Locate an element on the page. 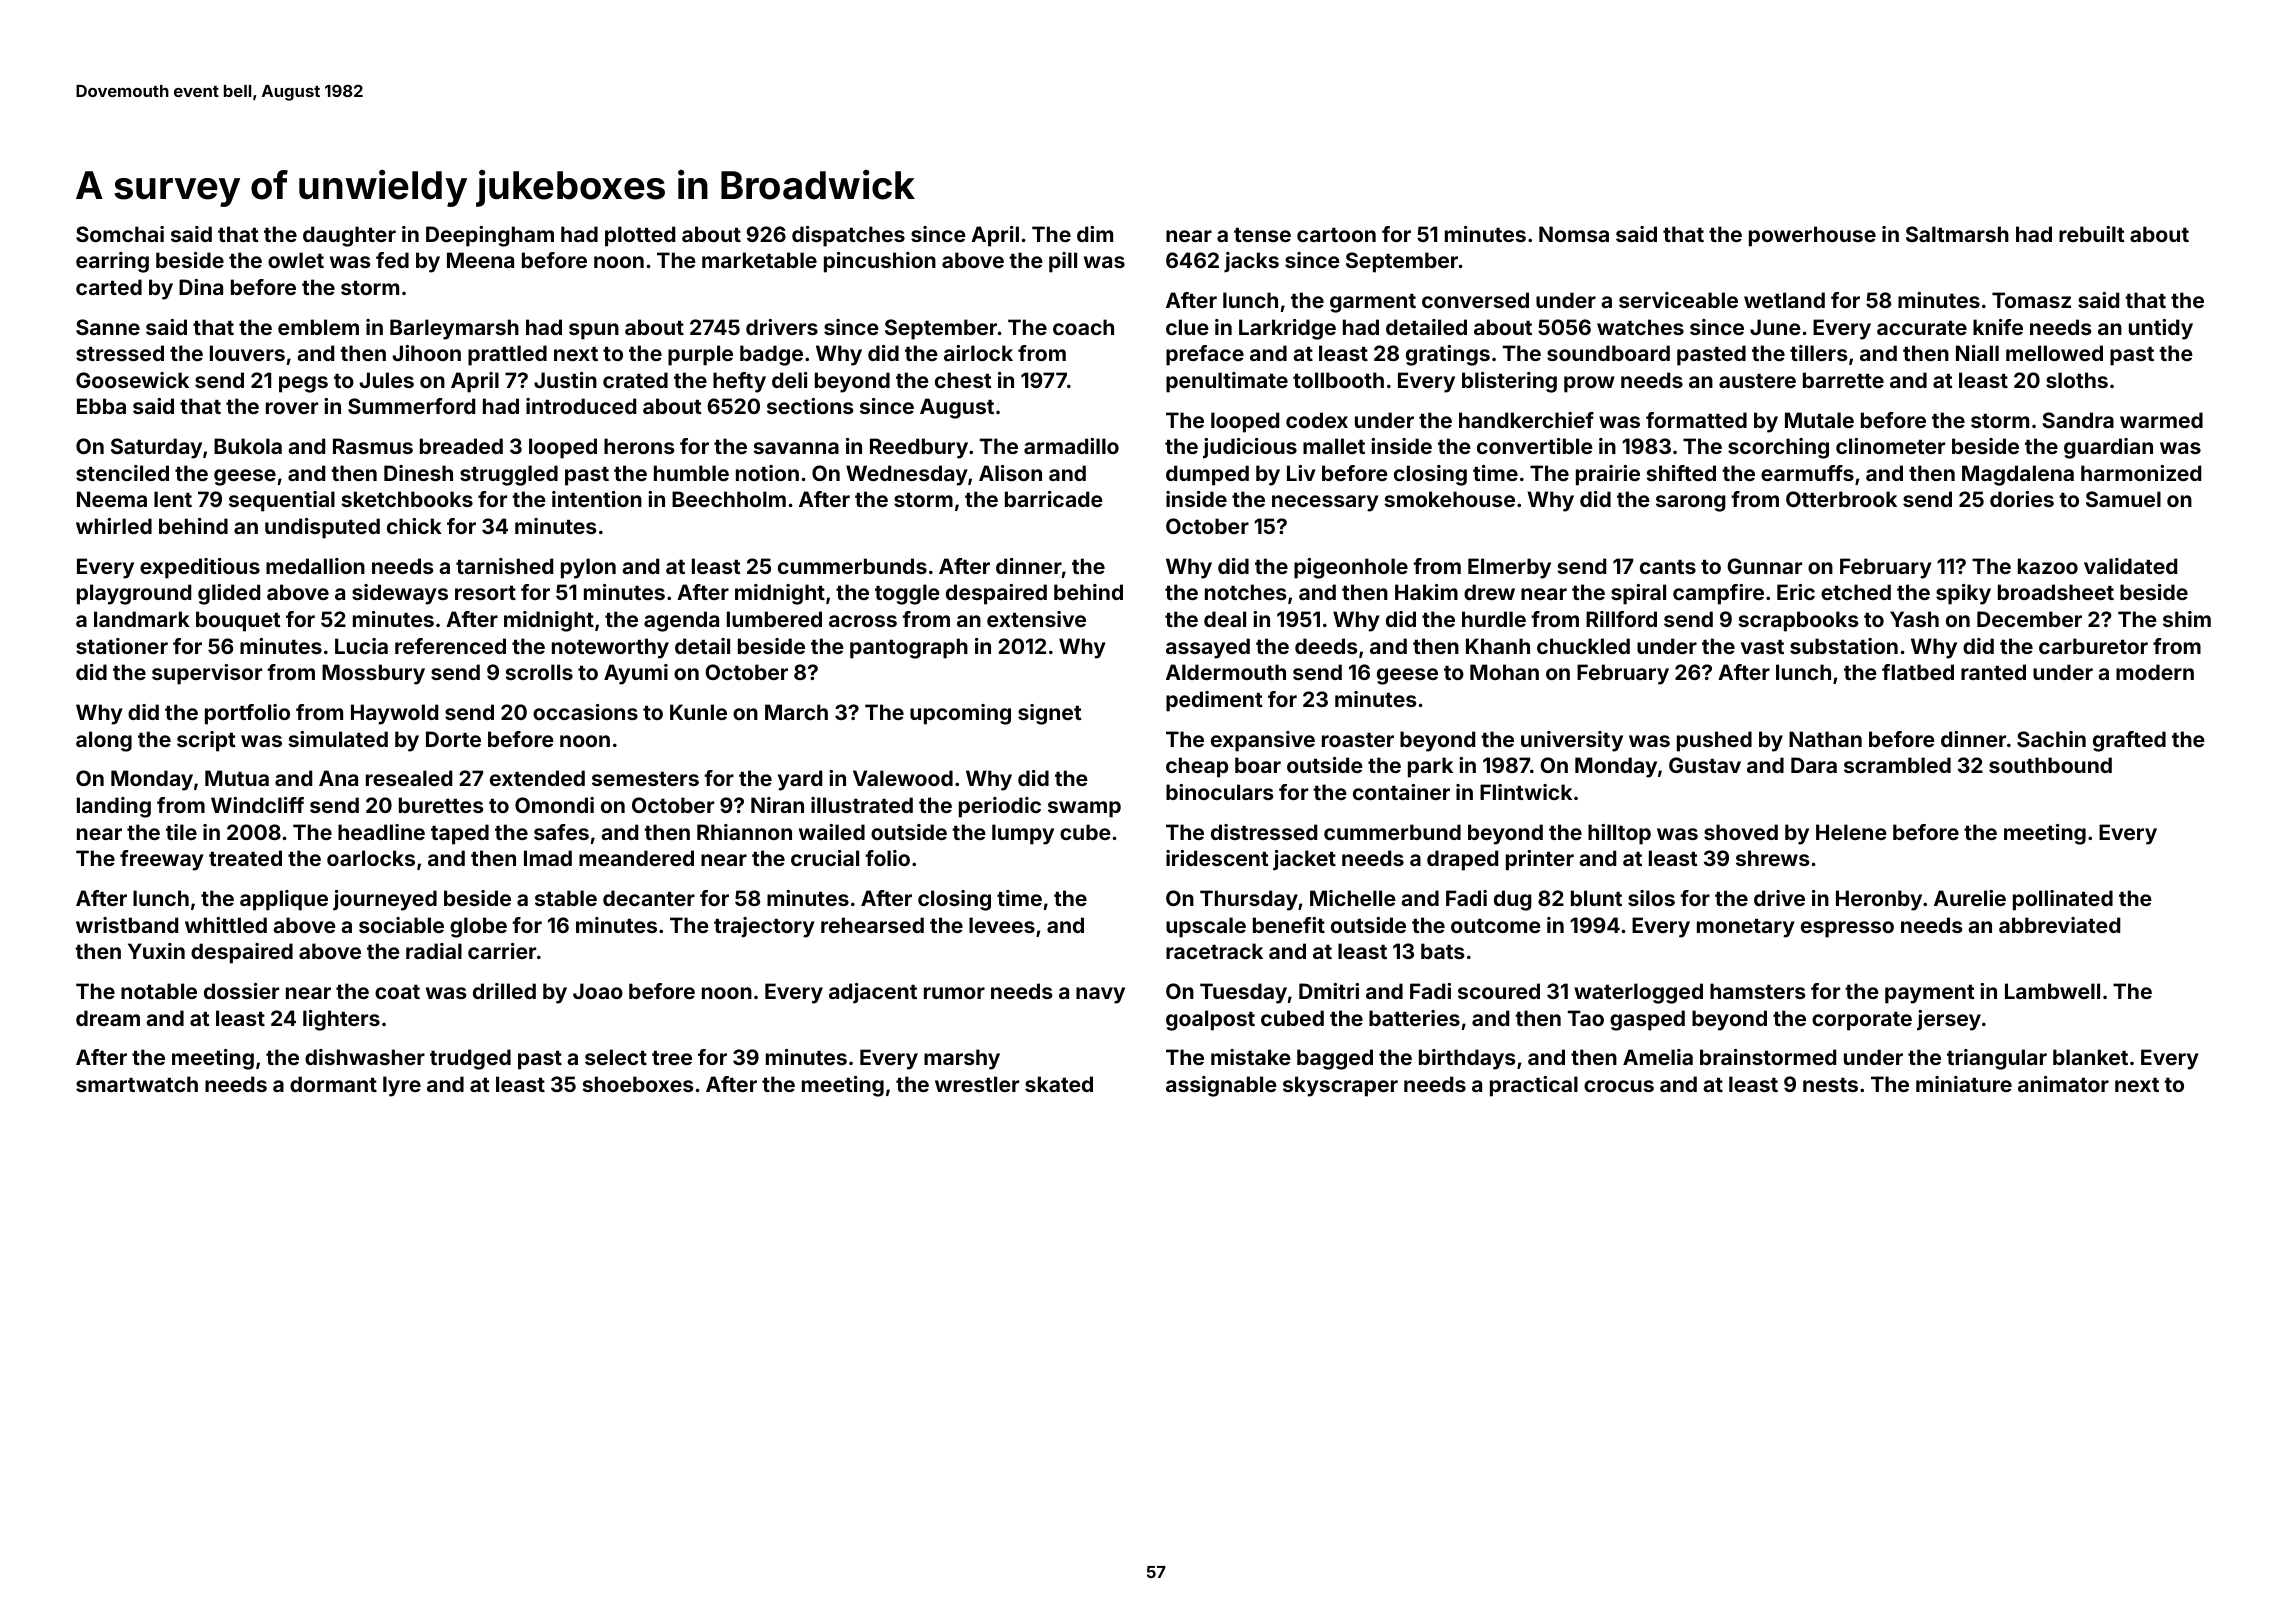 The height and width of the page is (1620, 2292). wrestler is located at coordinates (977, 1084).
